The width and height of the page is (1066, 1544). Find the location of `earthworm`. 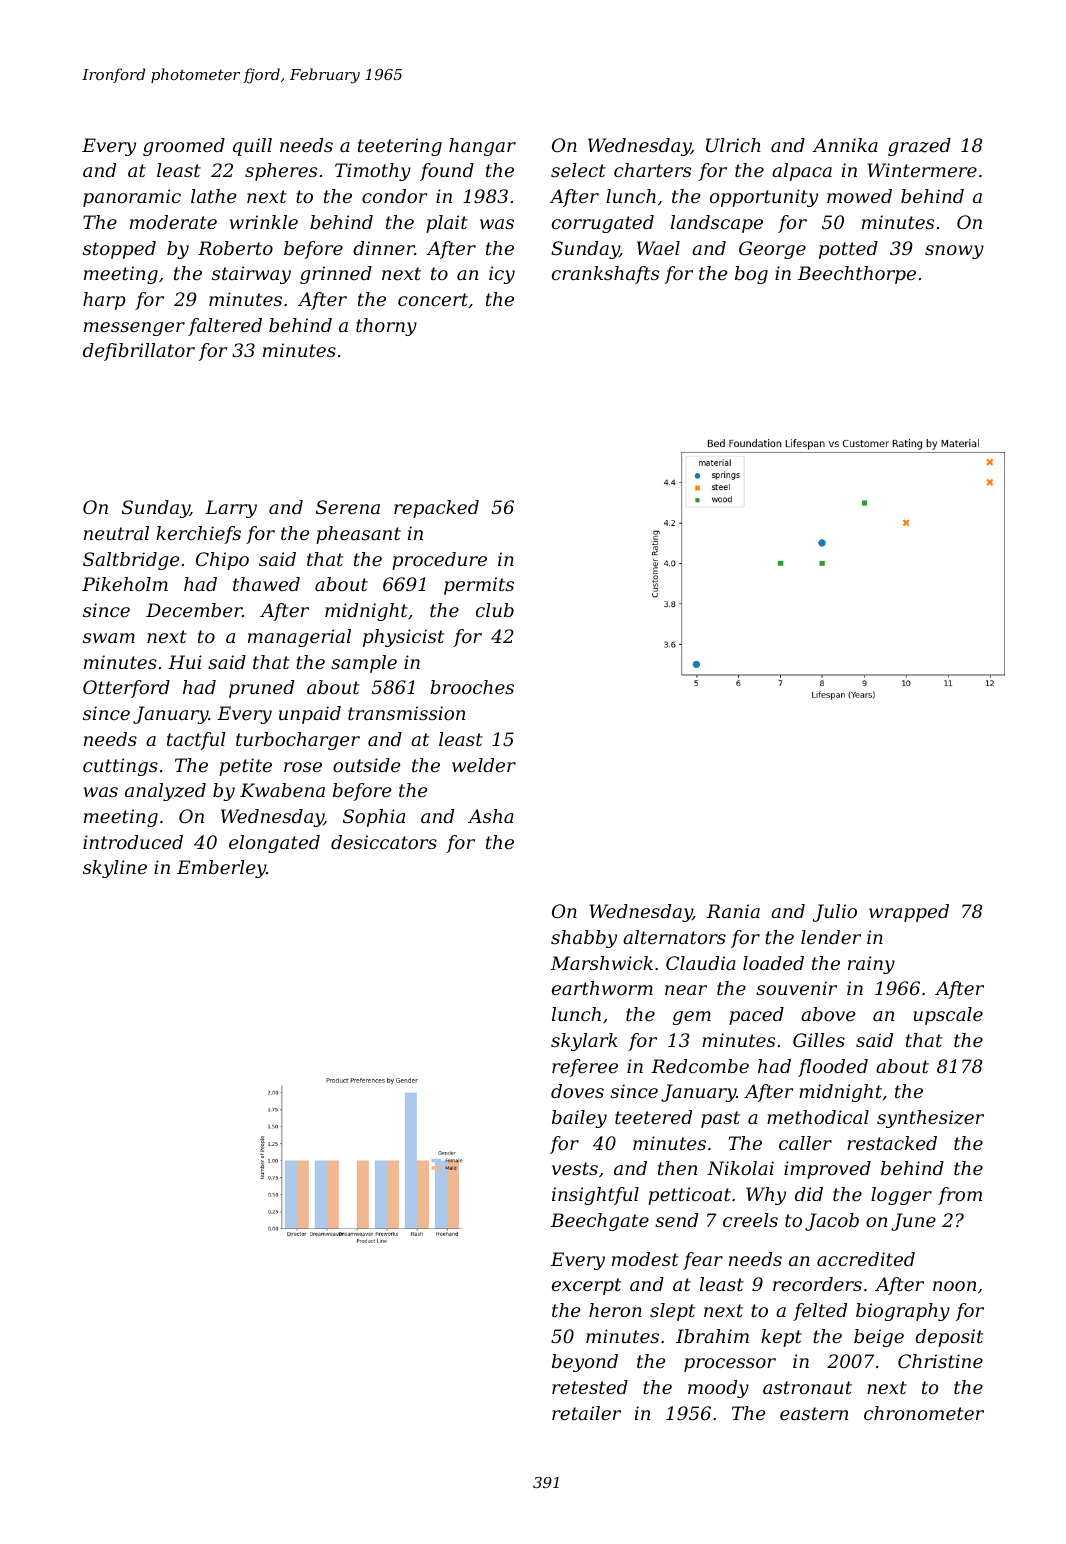

earthworm is located at coordinates (602, 988).
